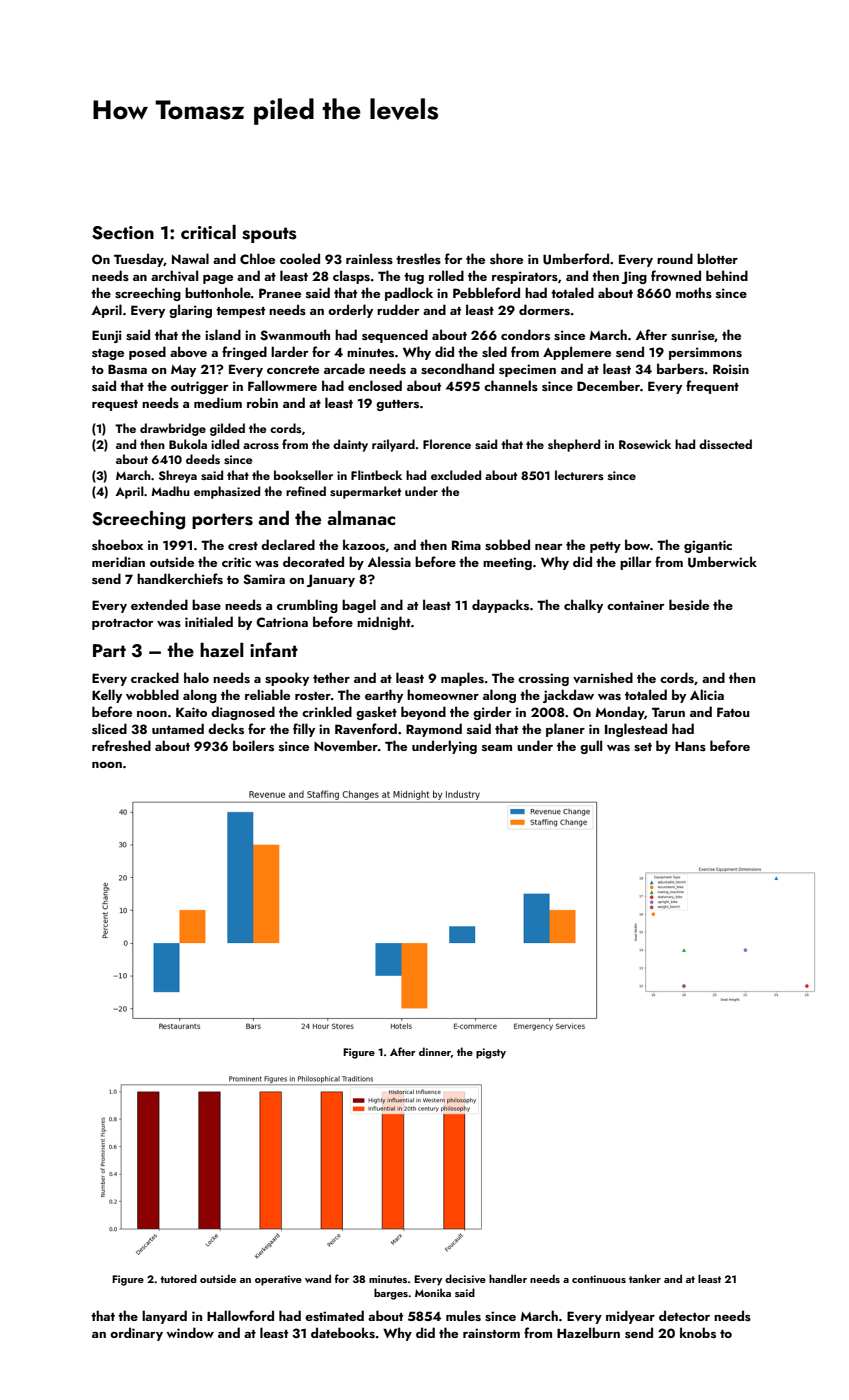 Image resolution: width=849 pixels, height=1400 pixels. Describe the element at coordinates (253, 746) in the screenshot. I see `boilers` at that location.
